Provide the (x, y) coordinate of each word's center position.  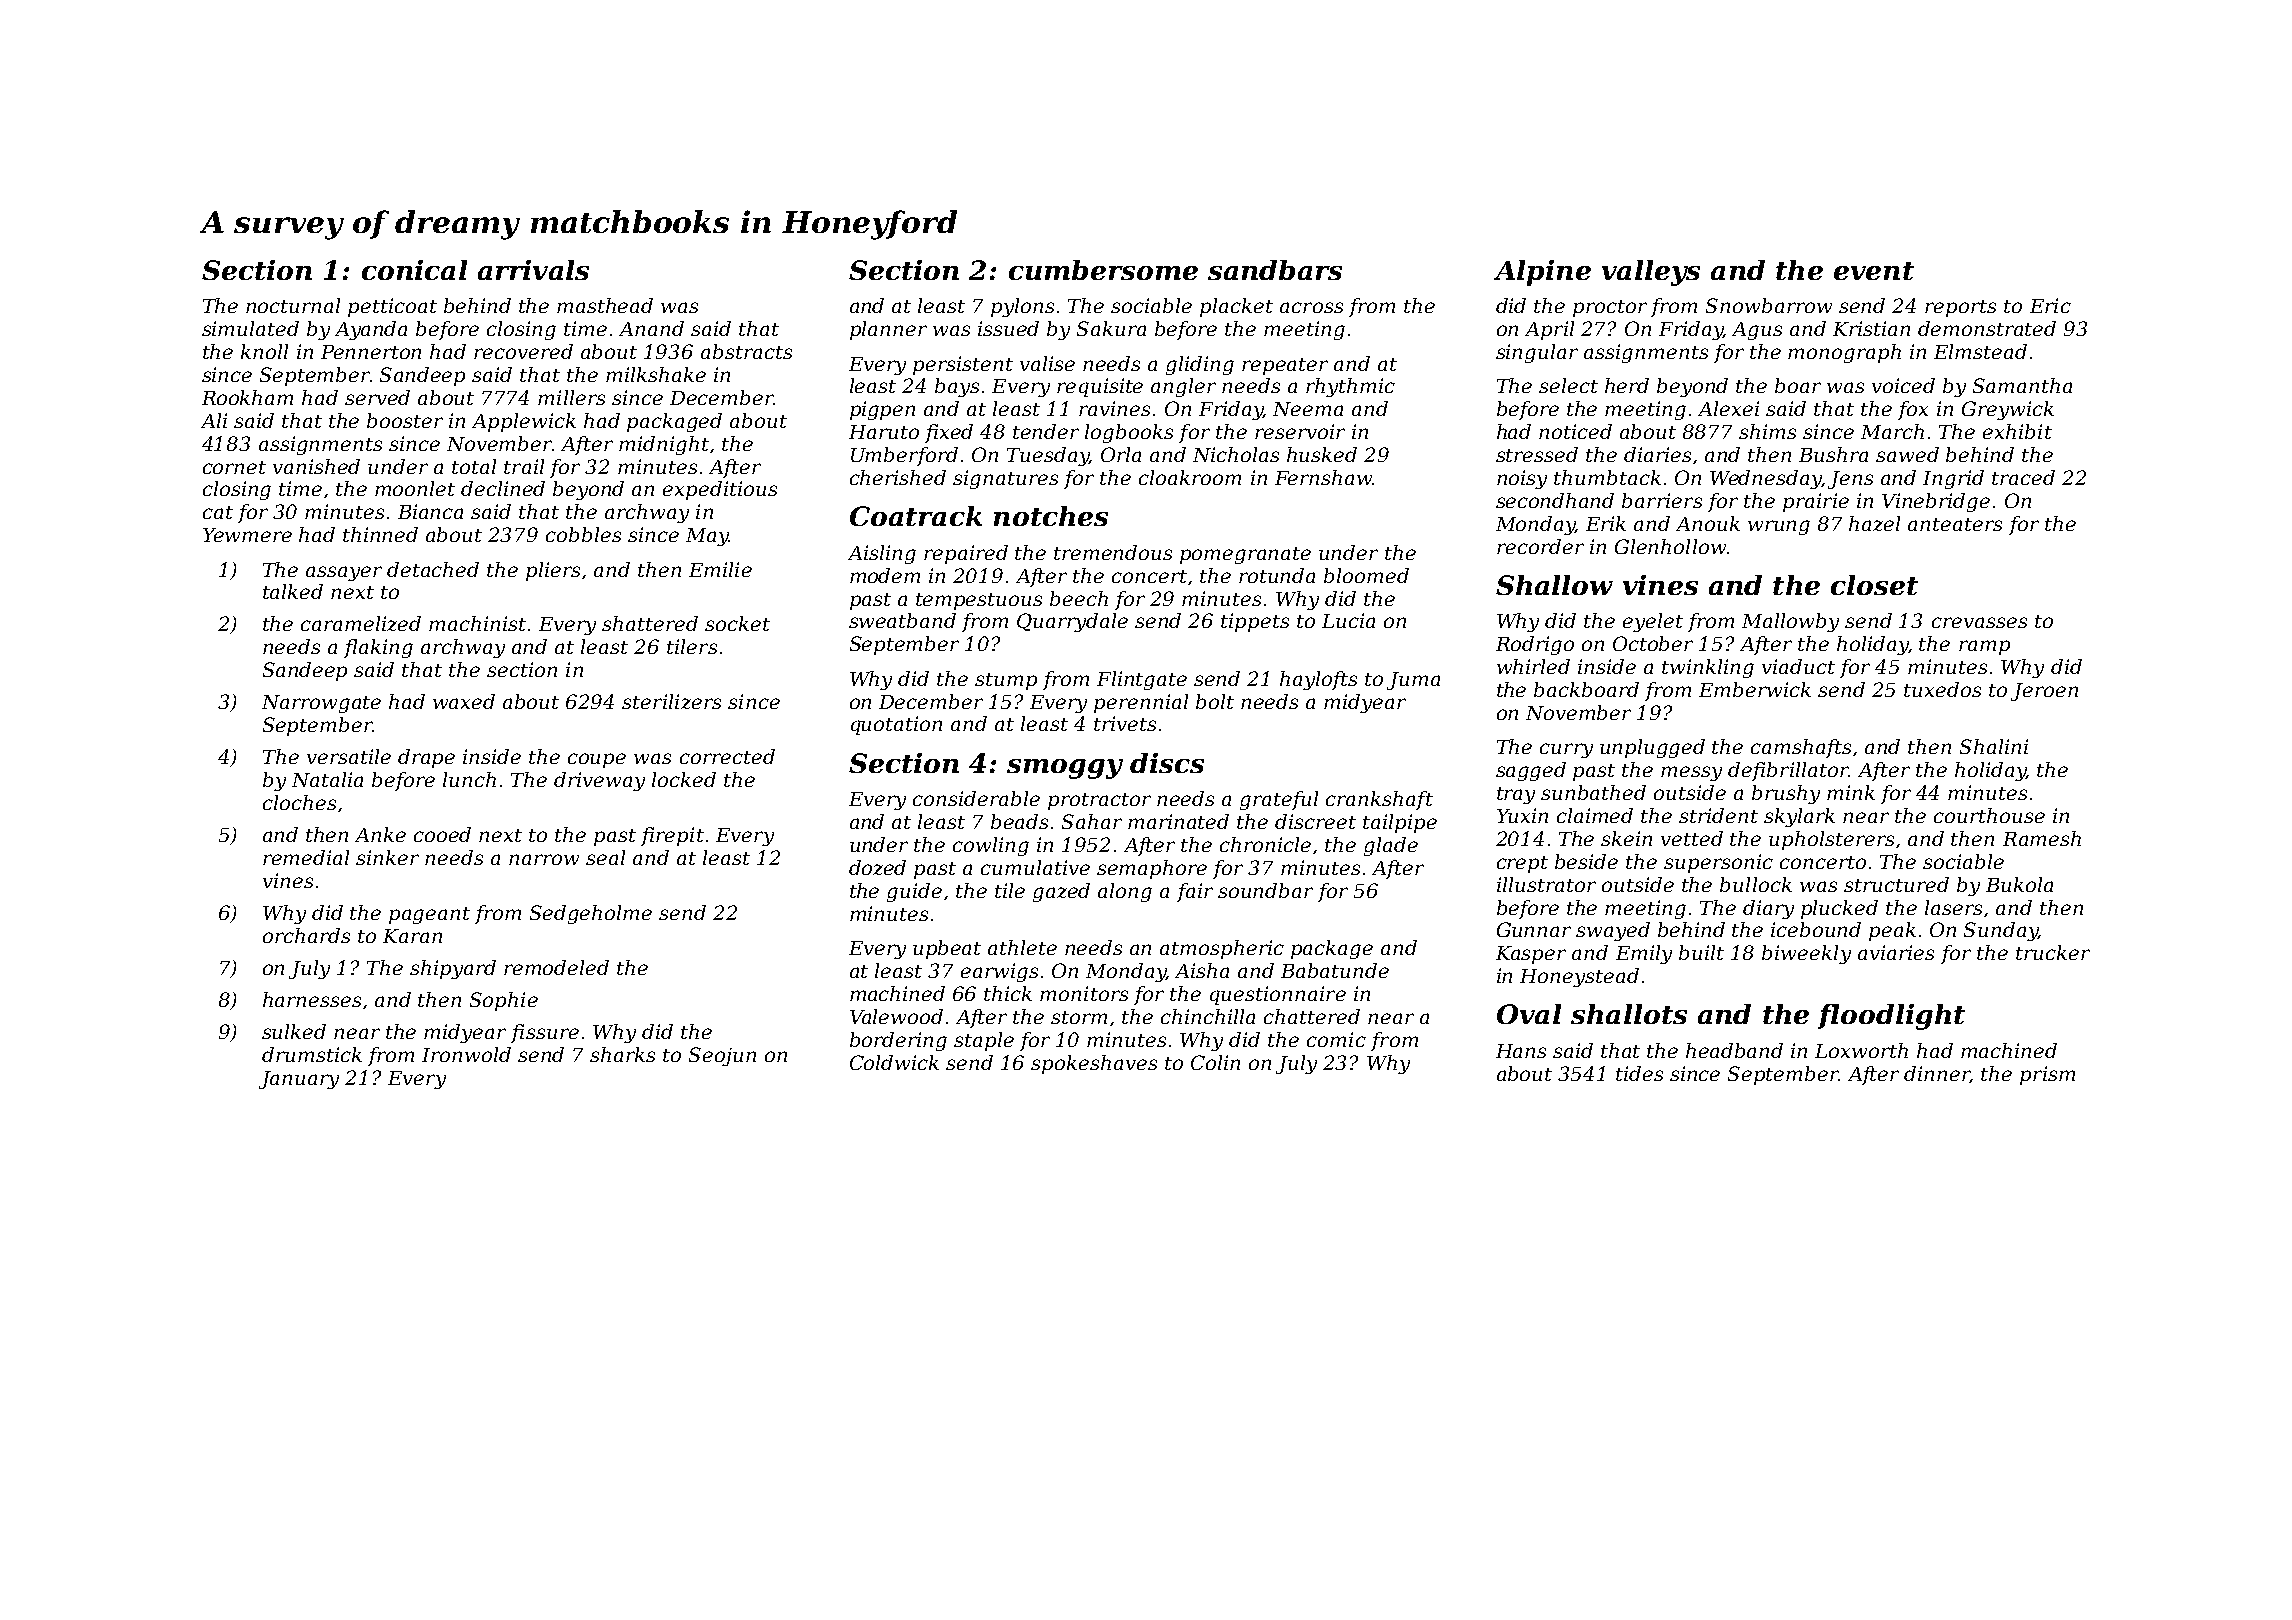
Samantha (2022, 385)
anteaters (1955, 524)
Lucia (1348, 620)
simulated (250, 328)
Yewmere (247, 535)
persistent (963, 365)
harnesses (312, 999)
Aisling (882, 554)
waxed (464, 701)
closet (1874, 585)
